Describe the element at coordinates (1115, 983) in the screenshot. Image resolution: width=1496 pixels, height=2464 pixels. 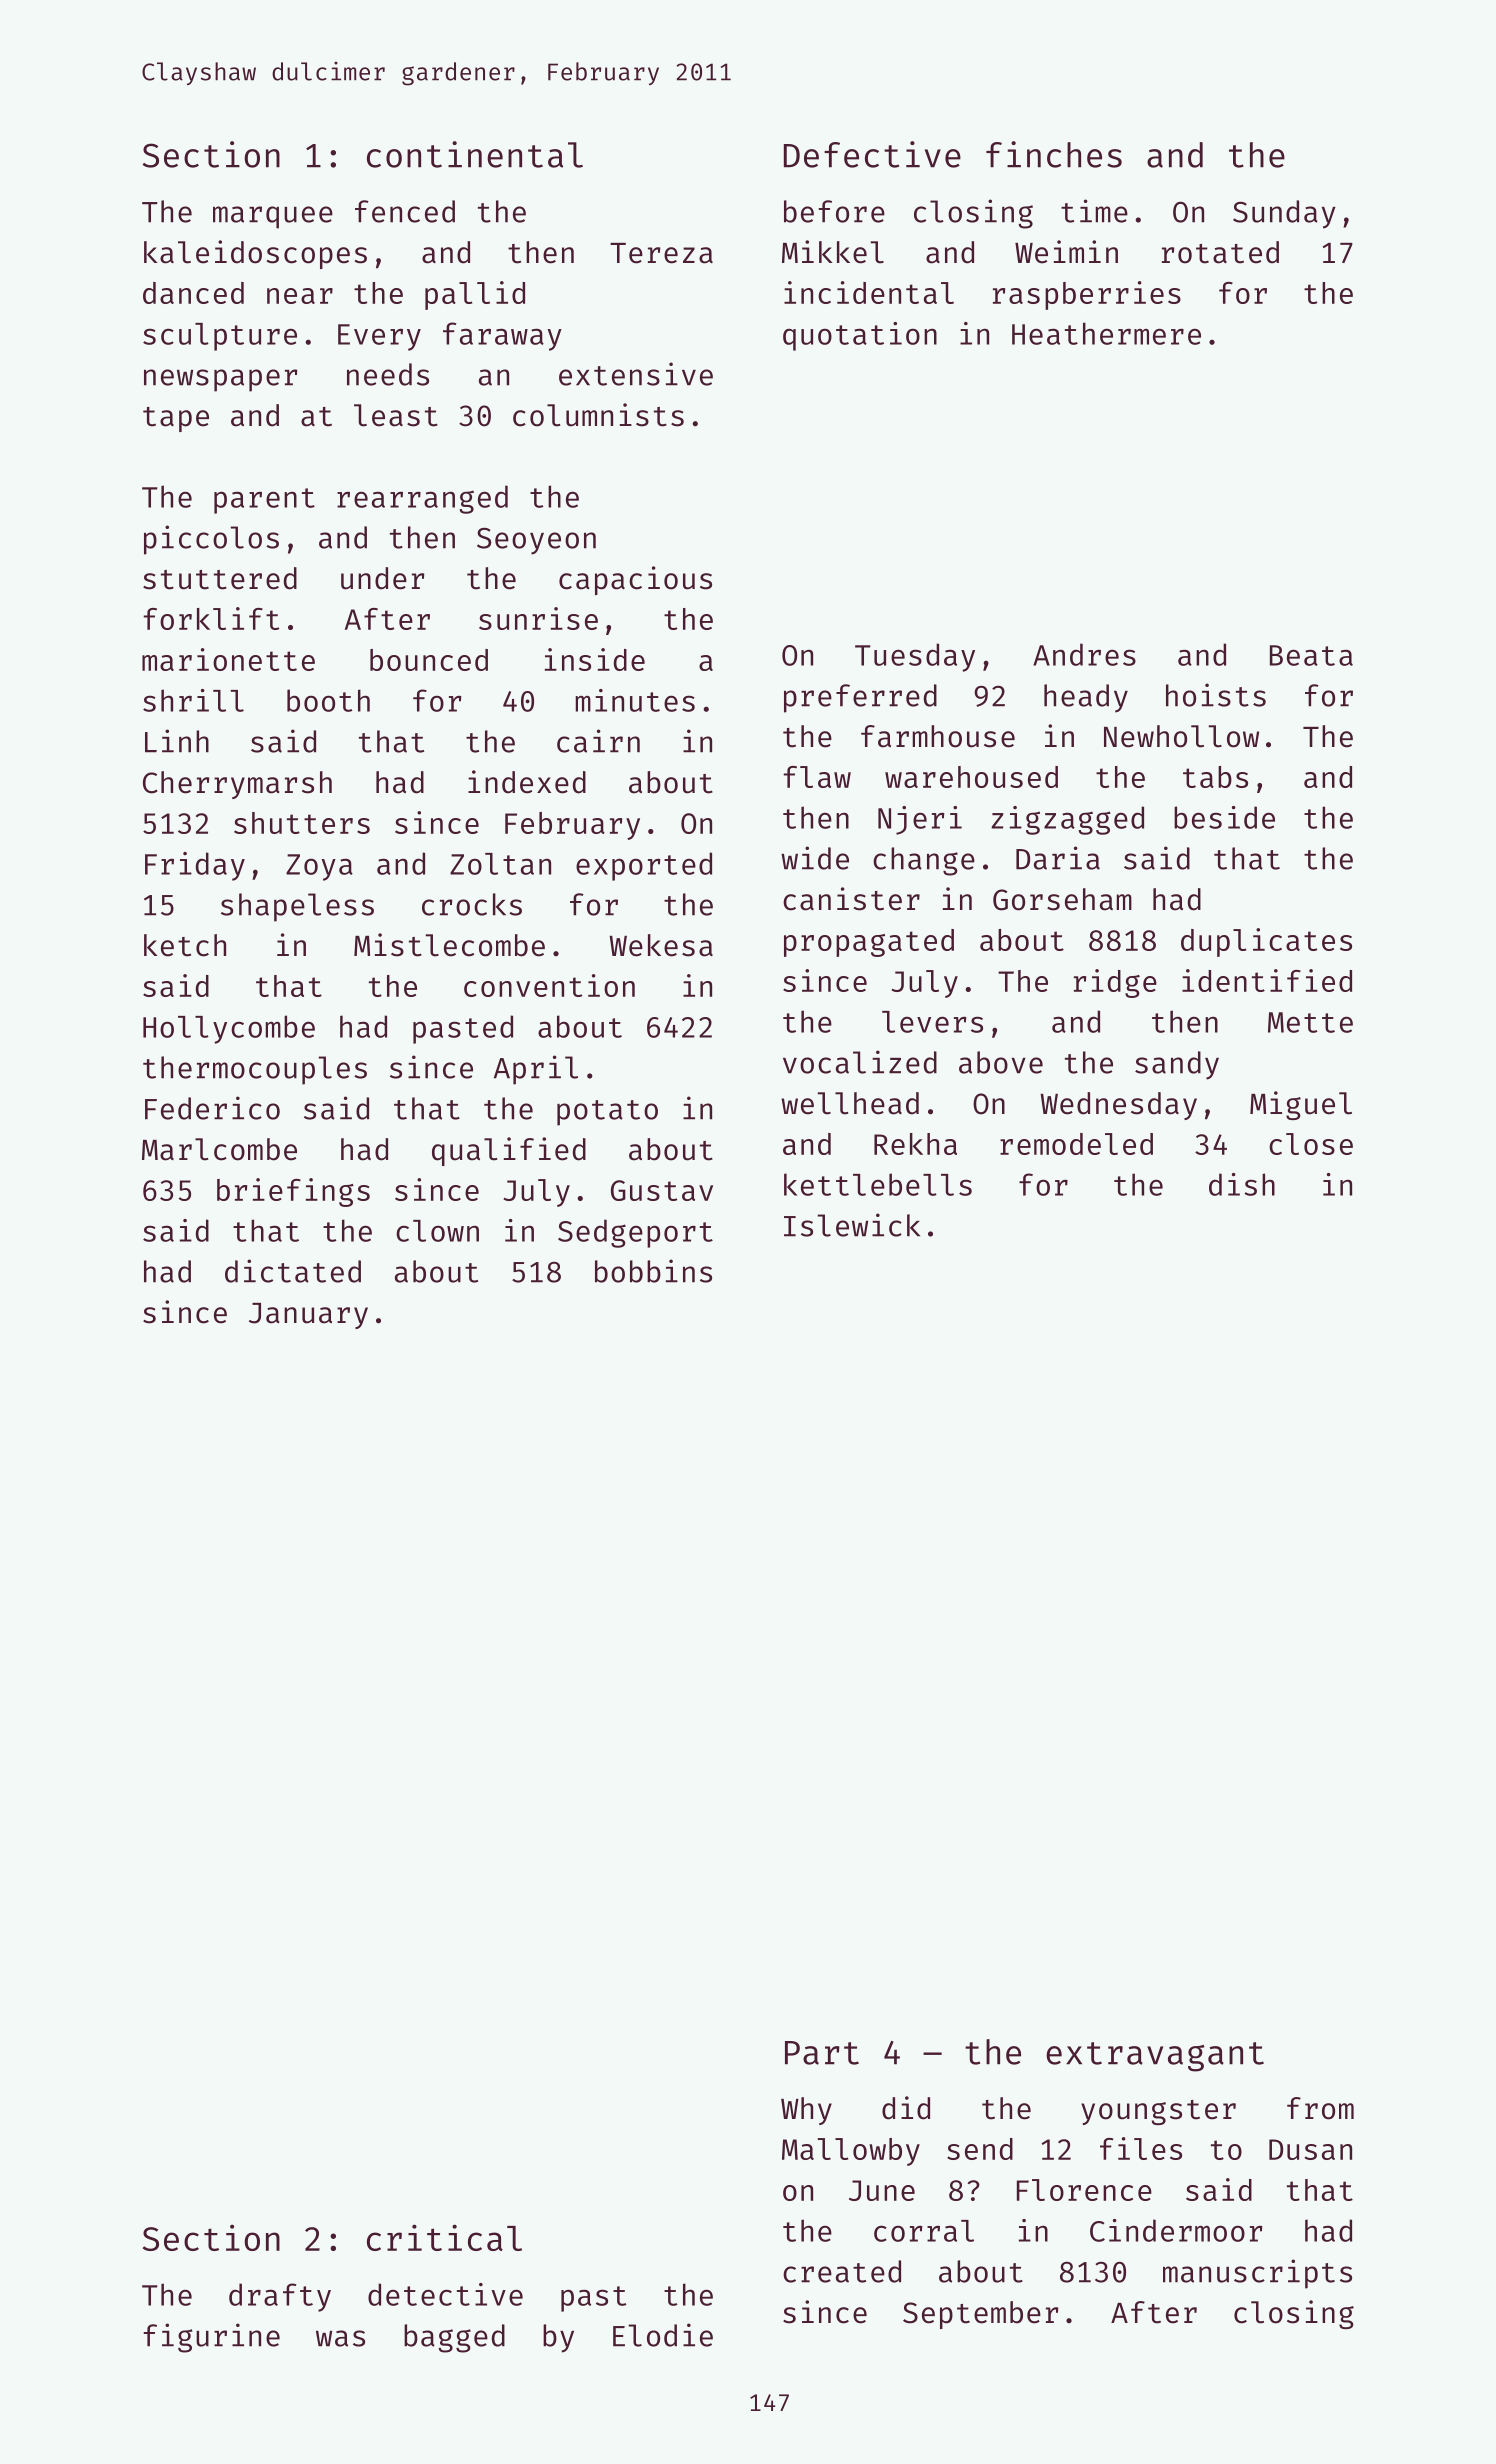
I see `ridge` at that location.
